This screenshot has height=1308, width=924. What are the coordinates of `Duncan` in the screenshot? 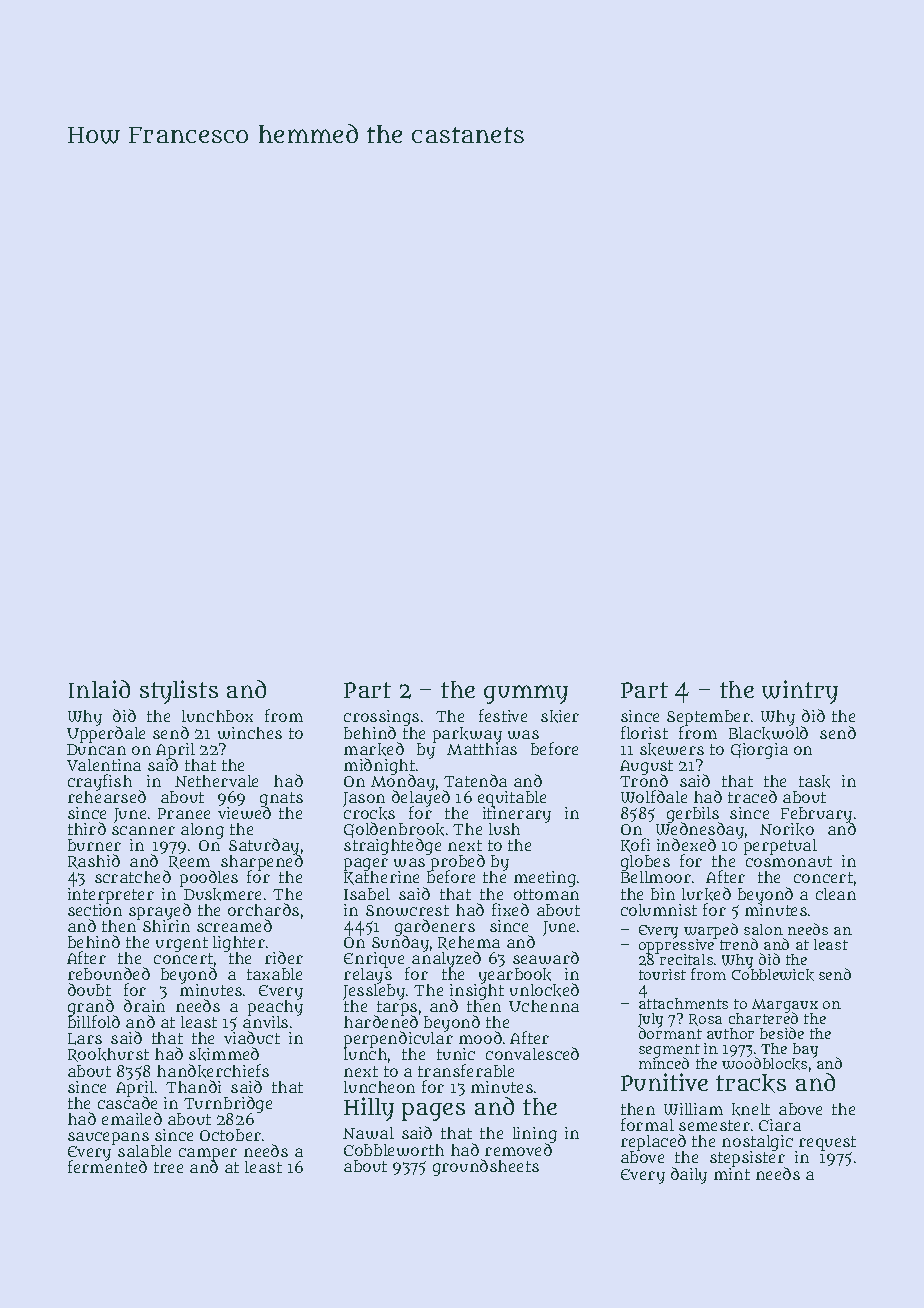 It's located at (96, 749).
